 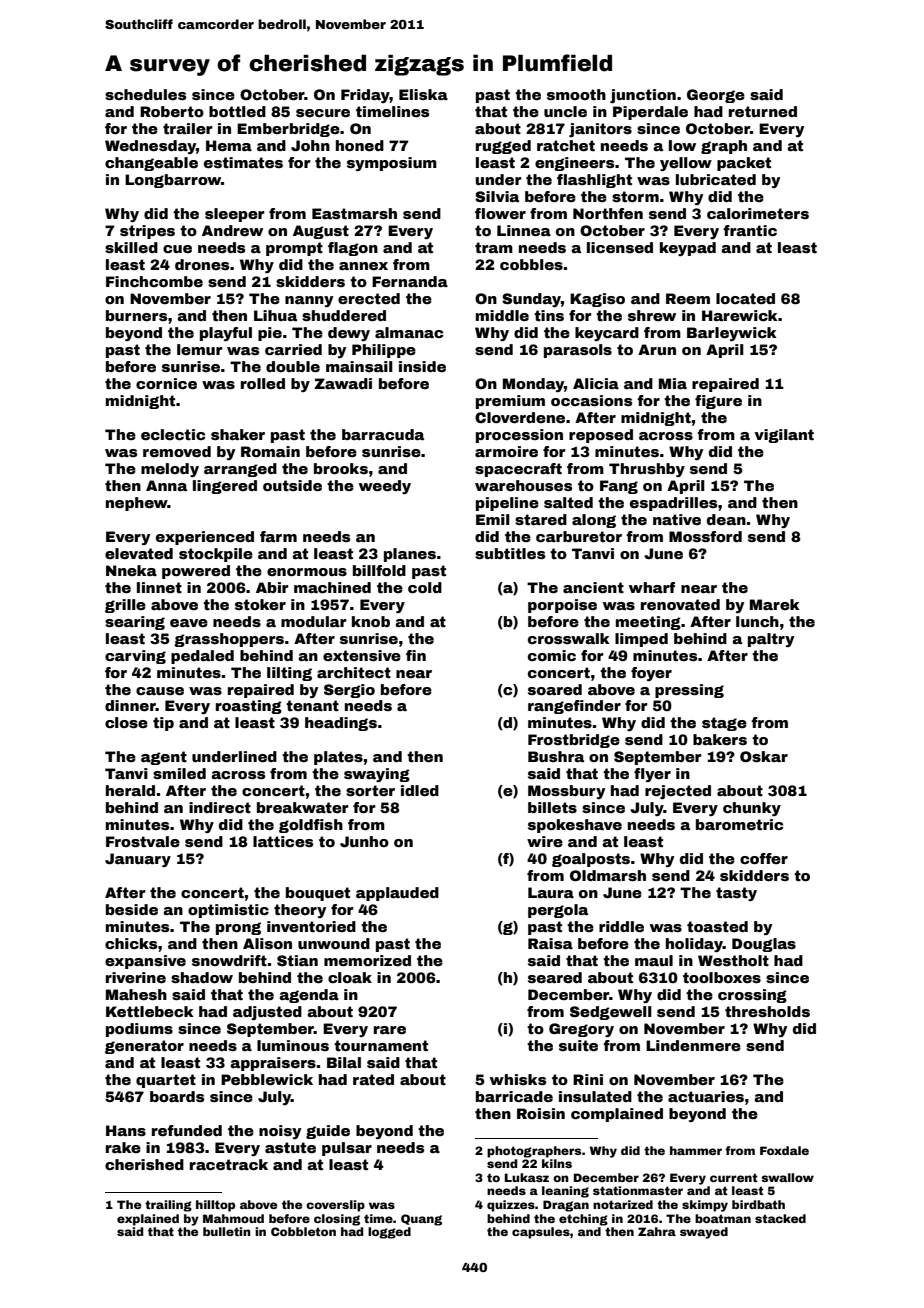 I want to click on thresholds, so click(x=767, y=1011).
